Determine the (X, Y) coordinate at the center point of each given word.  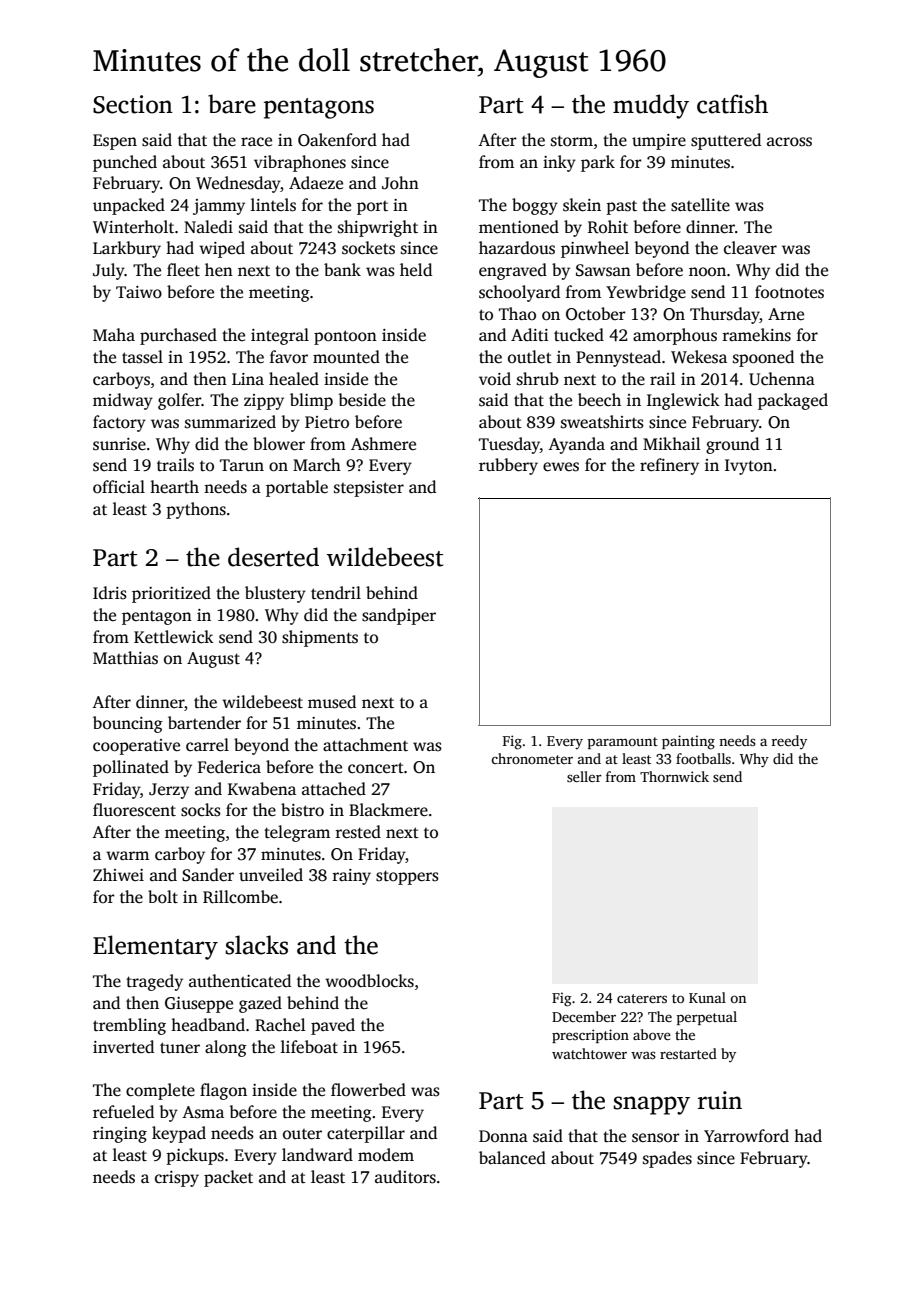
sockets (368, 248)
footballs (703, 758)
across (789, 142)
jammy (219, 207)
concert (376, 768)
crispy (177, 1179)
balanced (512, 1158)
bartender (204, 723)
